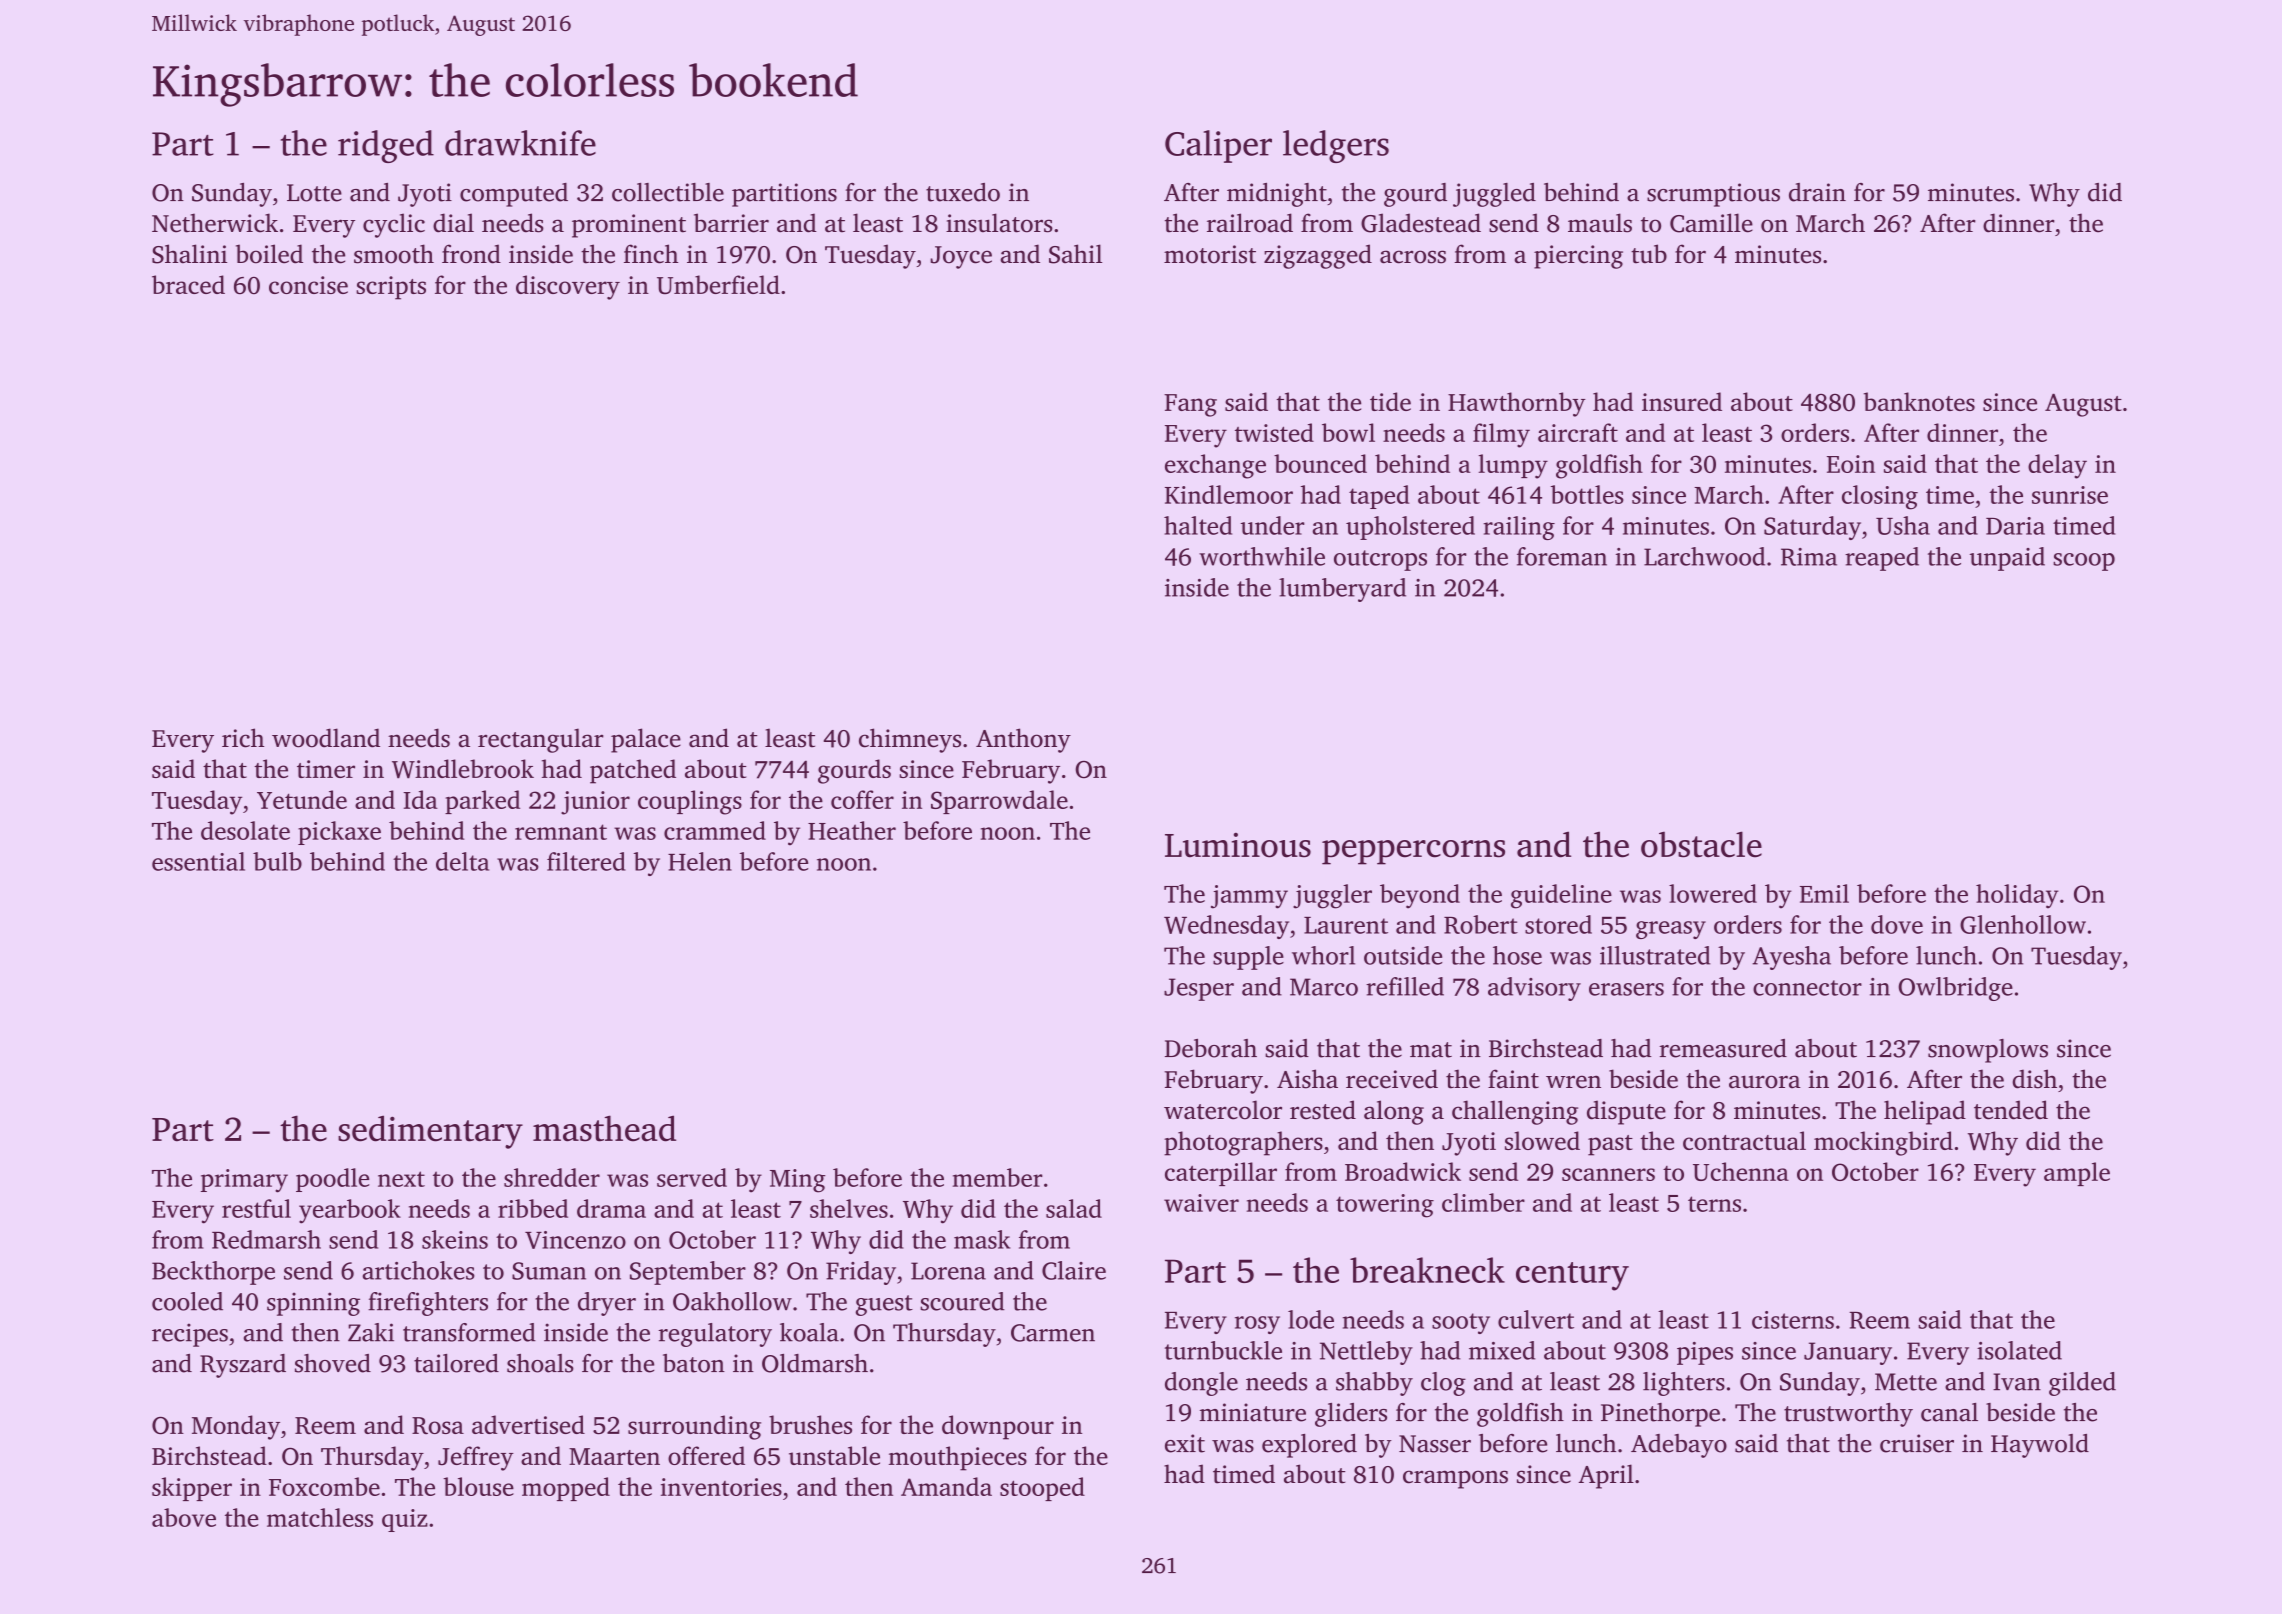 This image has width=2282, height=1614. What do you see at coordinates (2084, 562) in the image?
I see `scoop` at bounding box center [2084, 562].
